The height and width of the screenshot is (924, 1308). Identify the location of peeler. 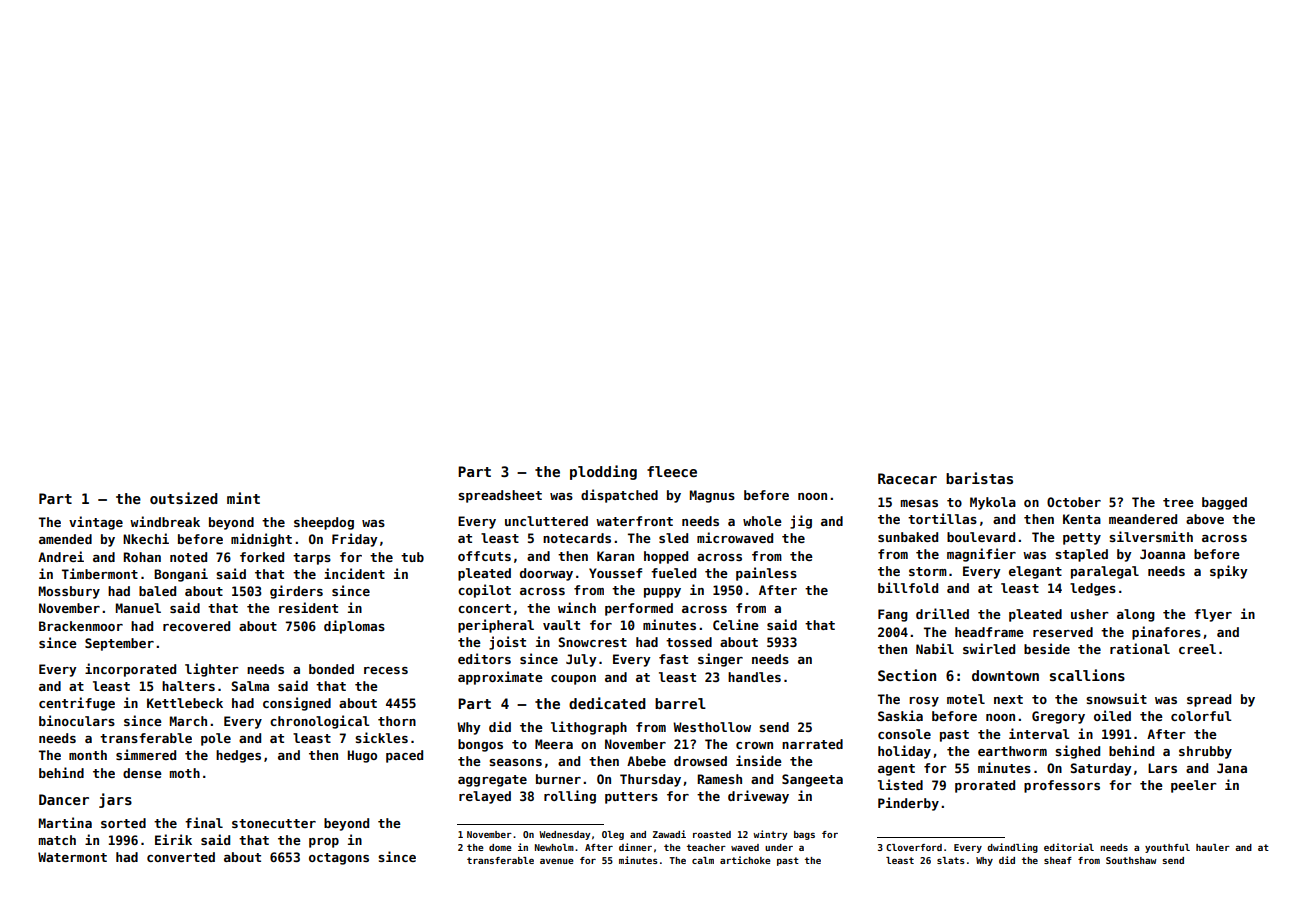
(1194, 786).
